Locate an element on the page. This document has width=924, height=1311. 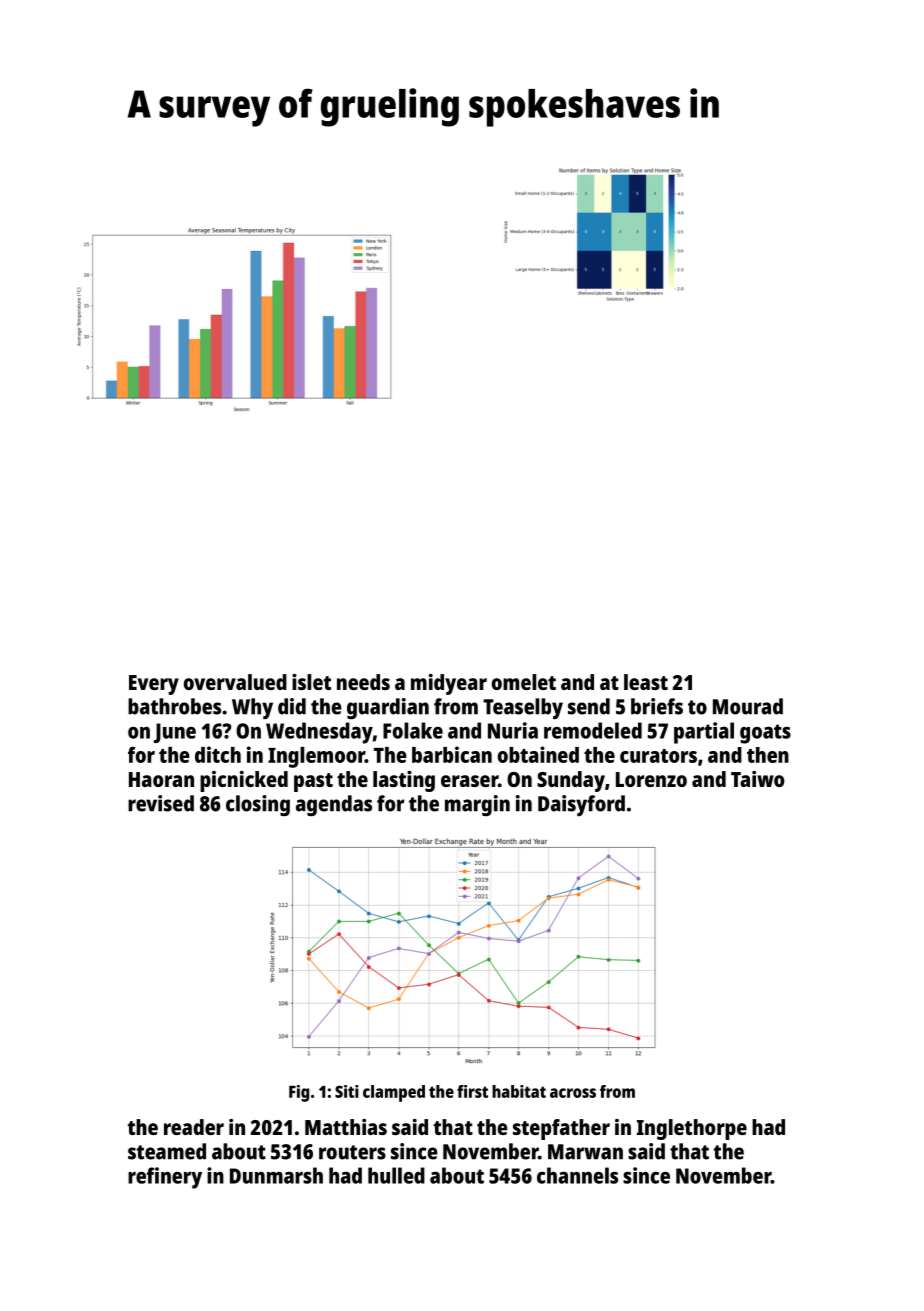
Taiwo is located at coordinates (758, 779).
